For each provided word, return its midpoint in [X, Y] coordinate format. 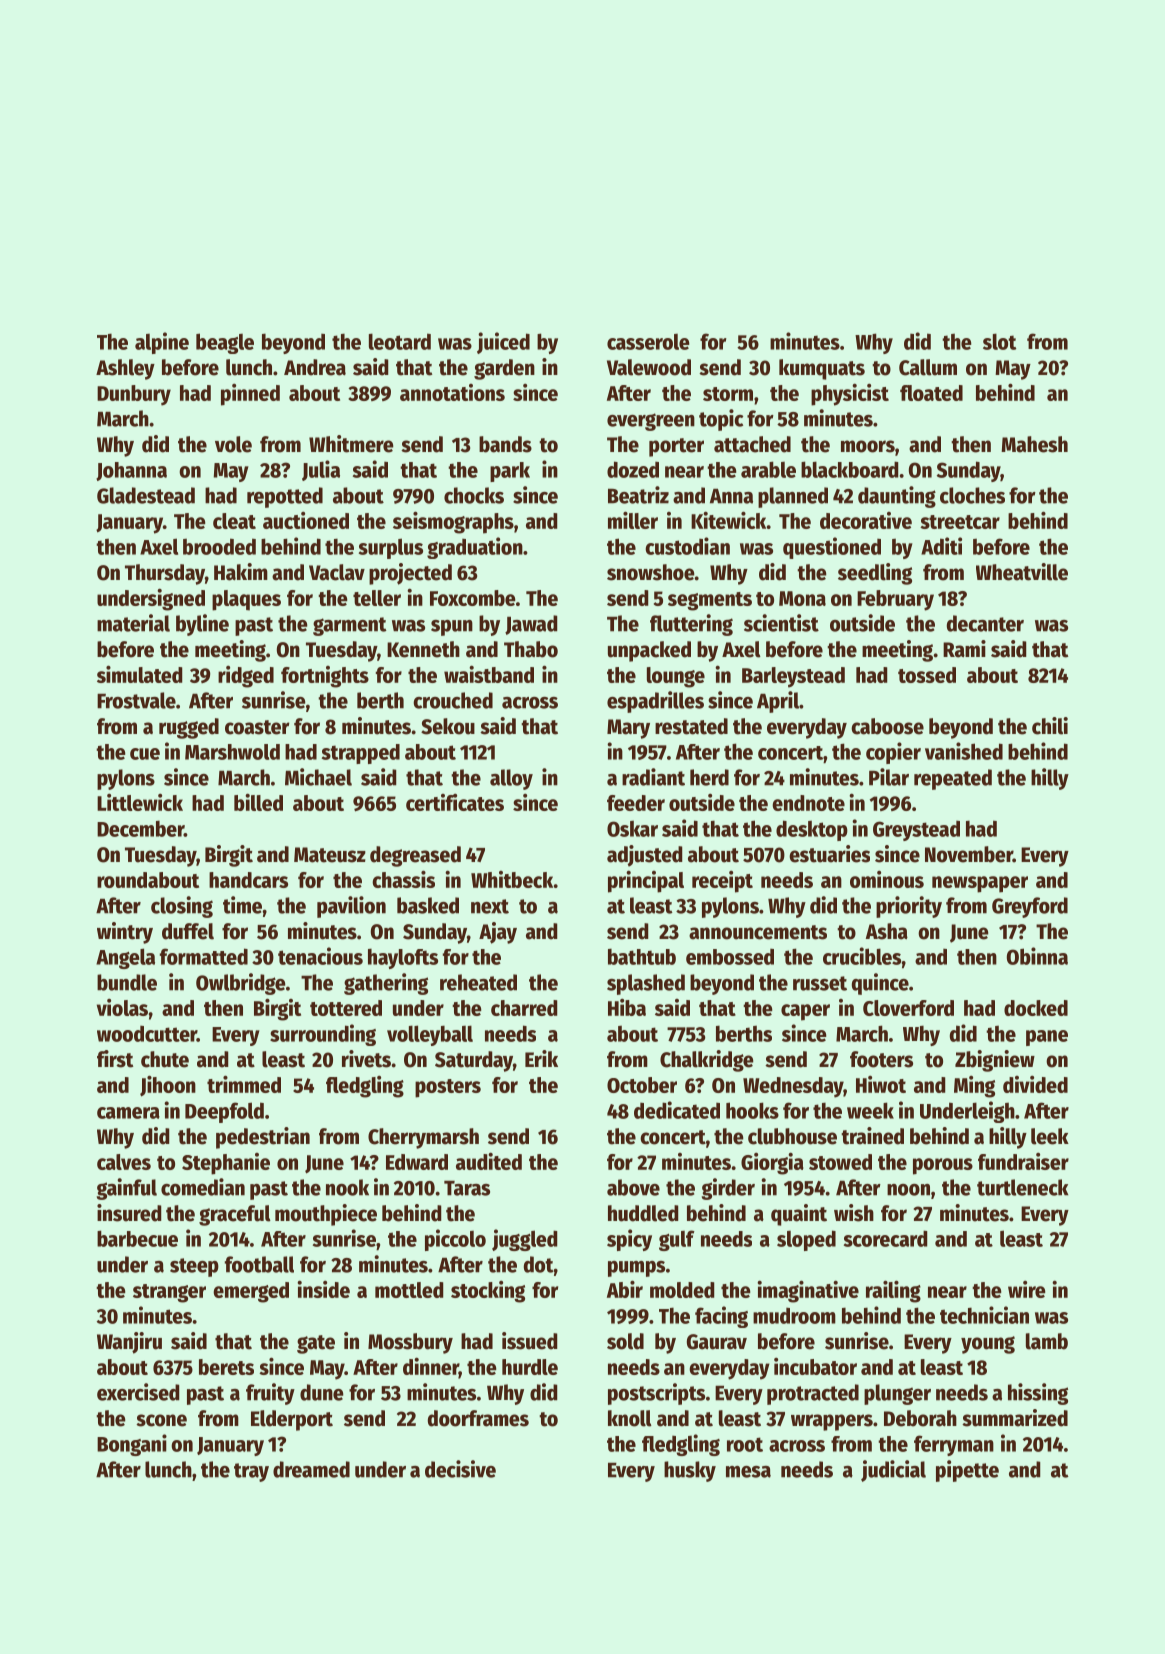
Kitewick [728, 520]
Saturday [474, 1061]
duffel [188, 931]
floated [931, 393]
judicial [893, 1471]
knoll [630, 1418]
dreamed [311, 1469]
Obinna [1037, 956]
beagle [225, 343]
